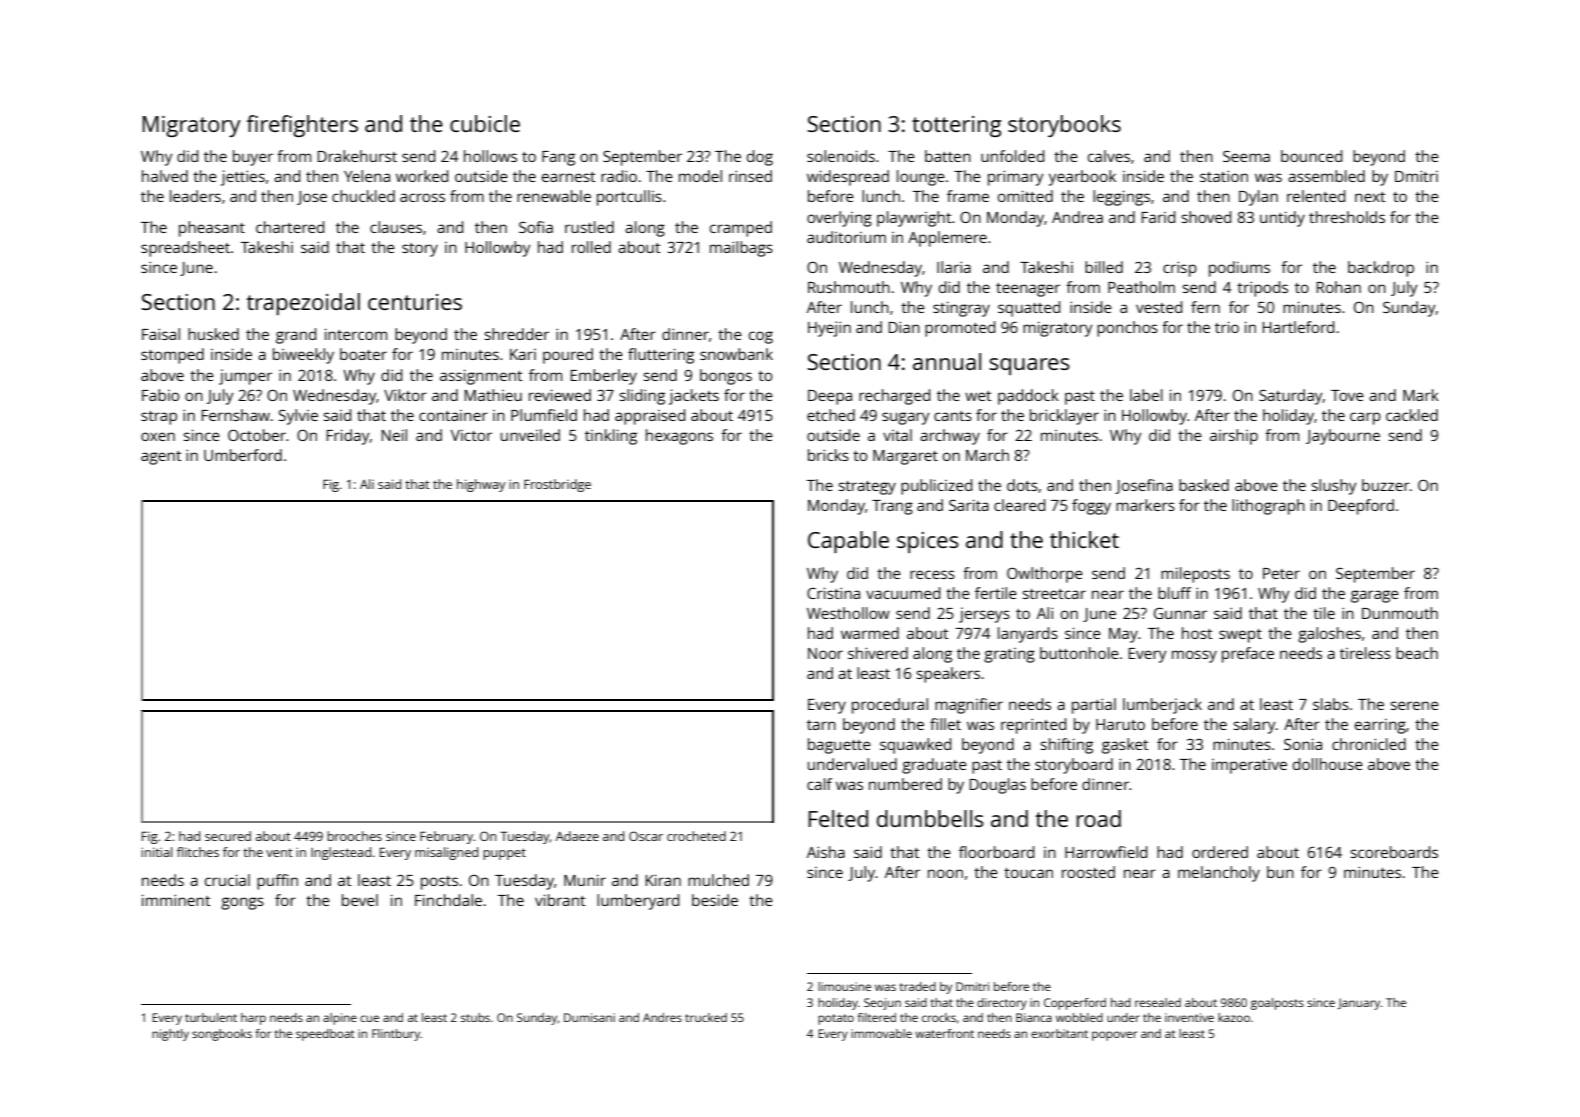 Image resolution: width=1580 pixels, height=1117 pixels. I want to click on Seema, so click(1246, 156).
